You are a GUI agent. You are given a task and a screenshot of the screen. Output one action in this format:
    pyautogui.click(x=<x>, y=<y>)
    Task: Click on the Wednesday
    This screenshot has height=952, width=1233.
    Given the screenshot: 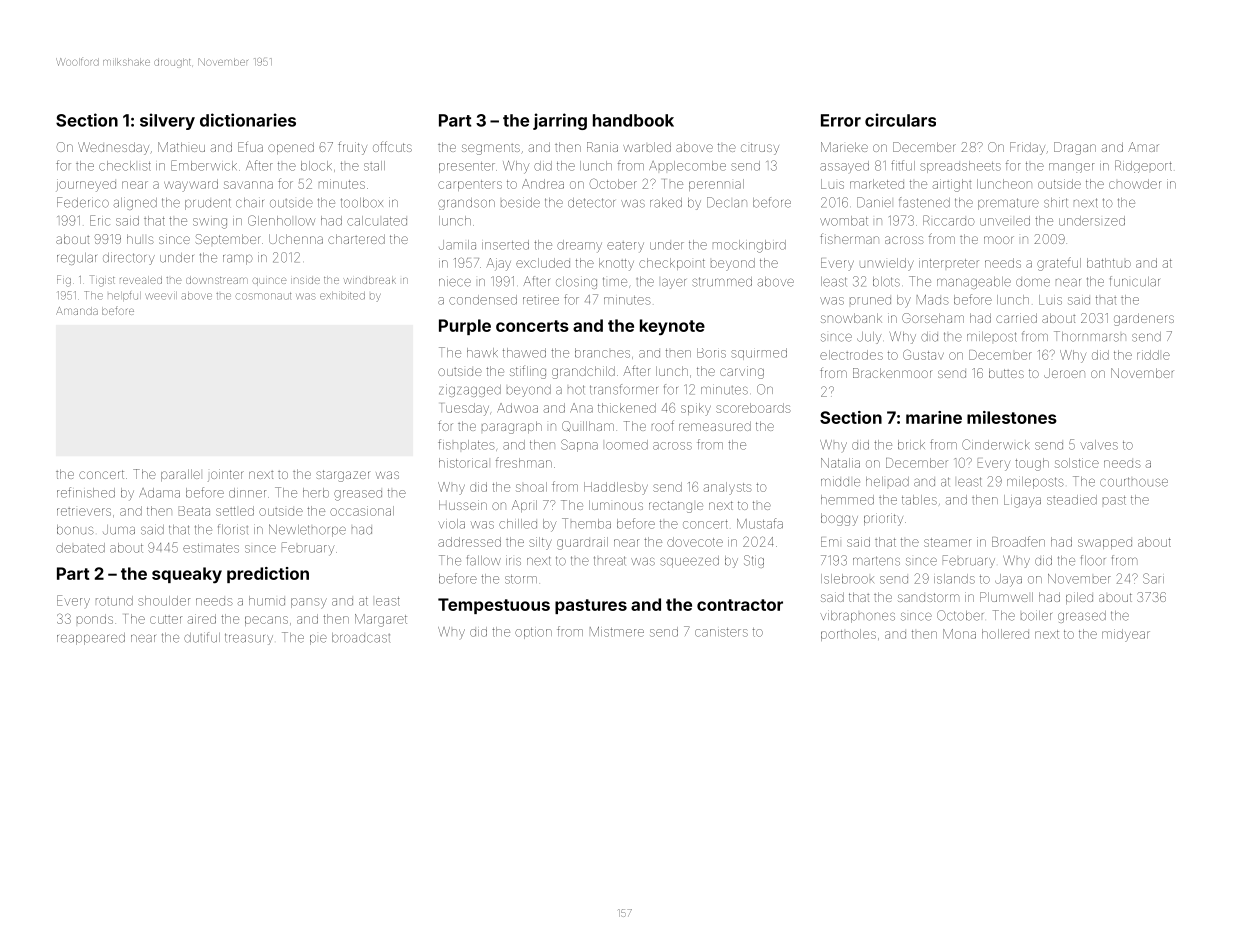 What is the action you would take?
    pyautogui.click(x=113, y=148)
